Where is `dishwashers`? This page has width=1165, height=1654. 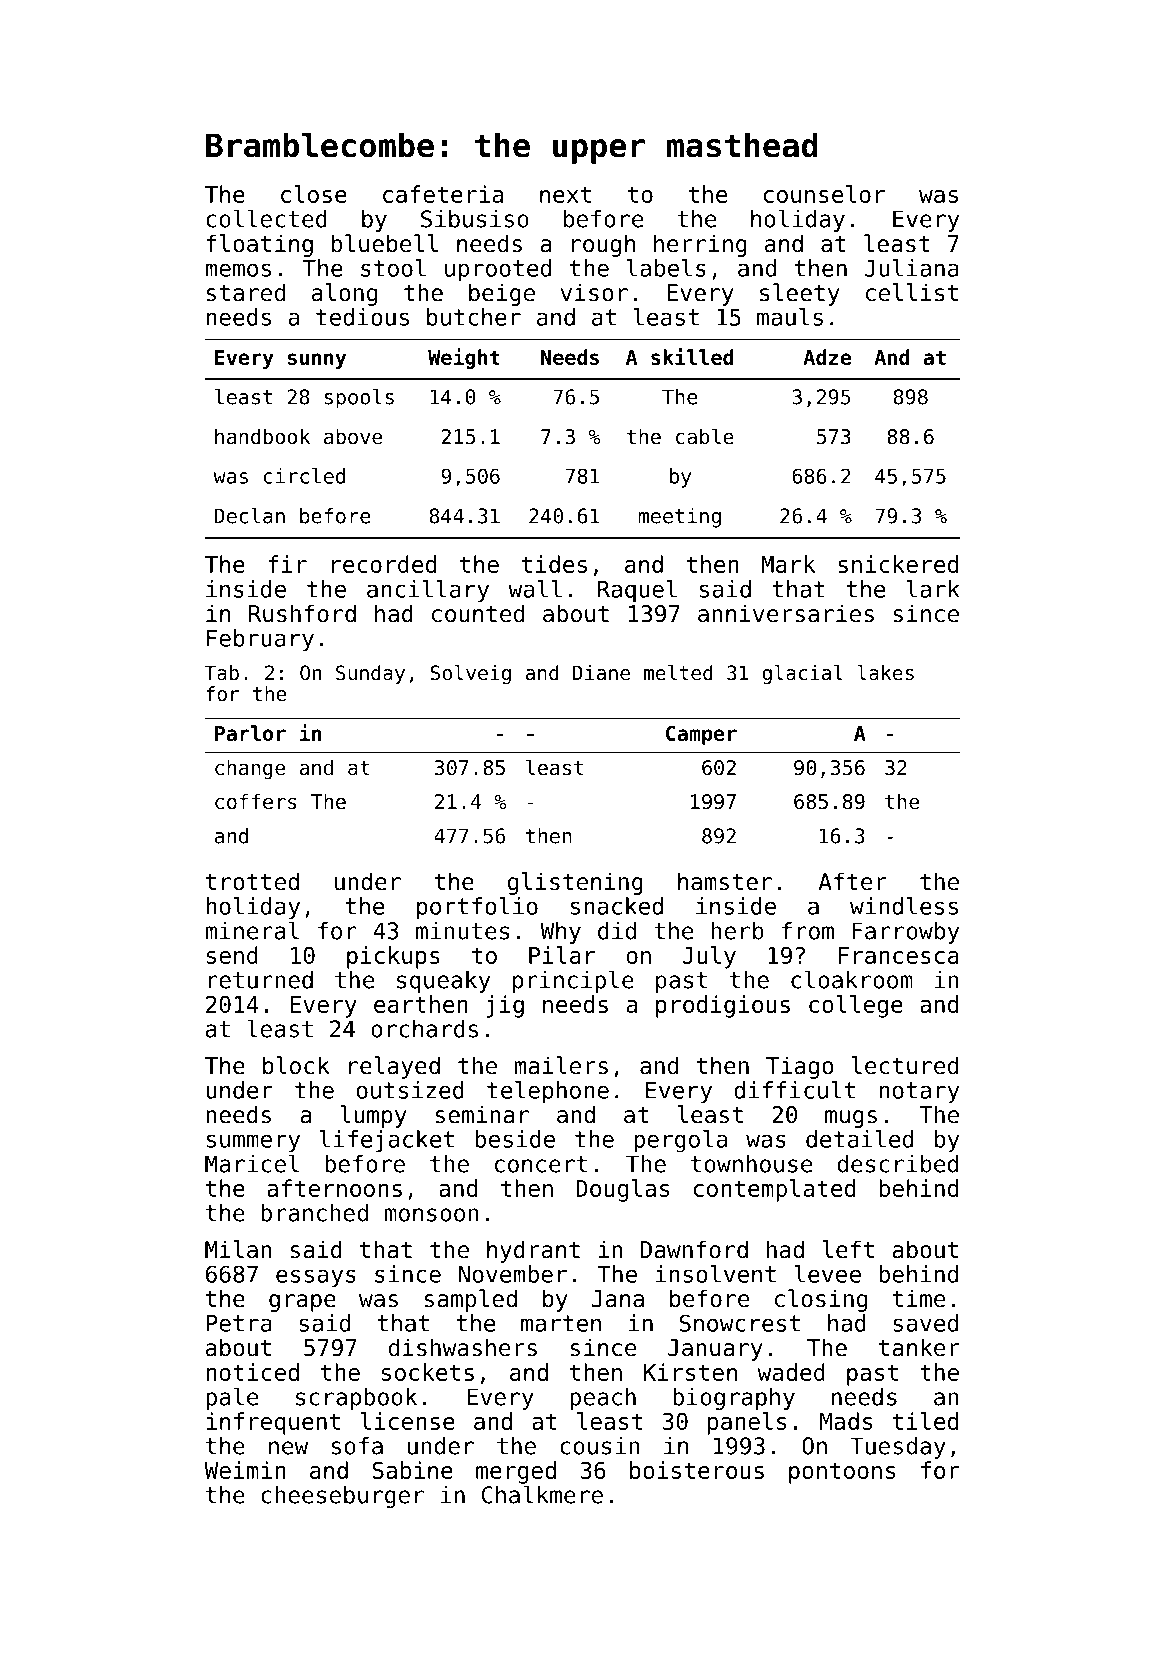
dishwashers is located at coordinates (463, 1347).
